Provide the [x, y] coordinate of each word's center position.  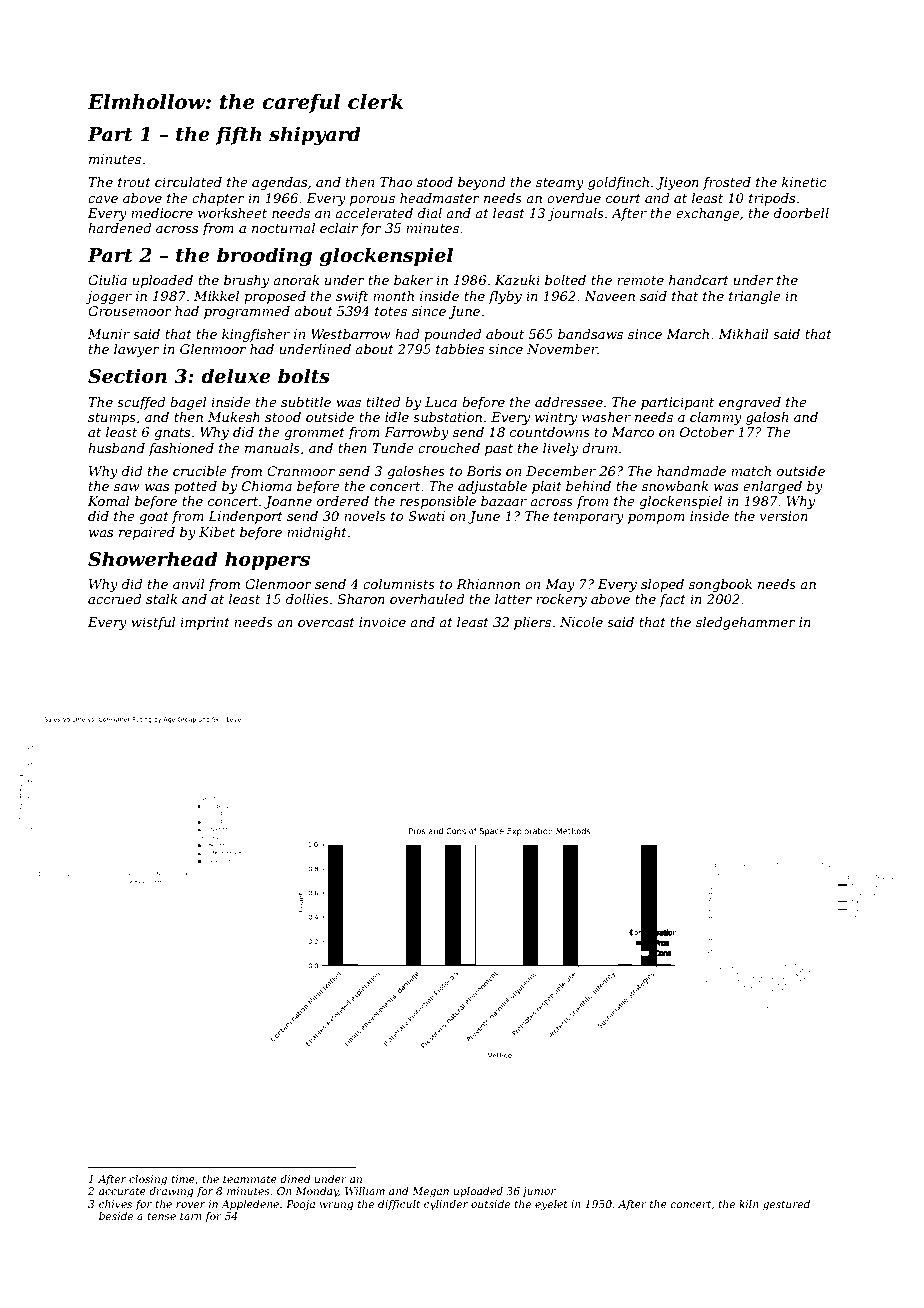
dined [295, 1179]
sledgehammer [746, 623]
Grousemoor [130, 311]
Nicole [581, 622]
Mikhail [743, 334]
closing [148, 1180]
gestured [786, 1205]
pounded [452, 335]
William [365, 1191]
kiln [749, 1204]
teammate [250, 1179]
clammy [716, 418]
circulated [188, 182]
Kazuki [517, 280]
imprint [205, 623]
